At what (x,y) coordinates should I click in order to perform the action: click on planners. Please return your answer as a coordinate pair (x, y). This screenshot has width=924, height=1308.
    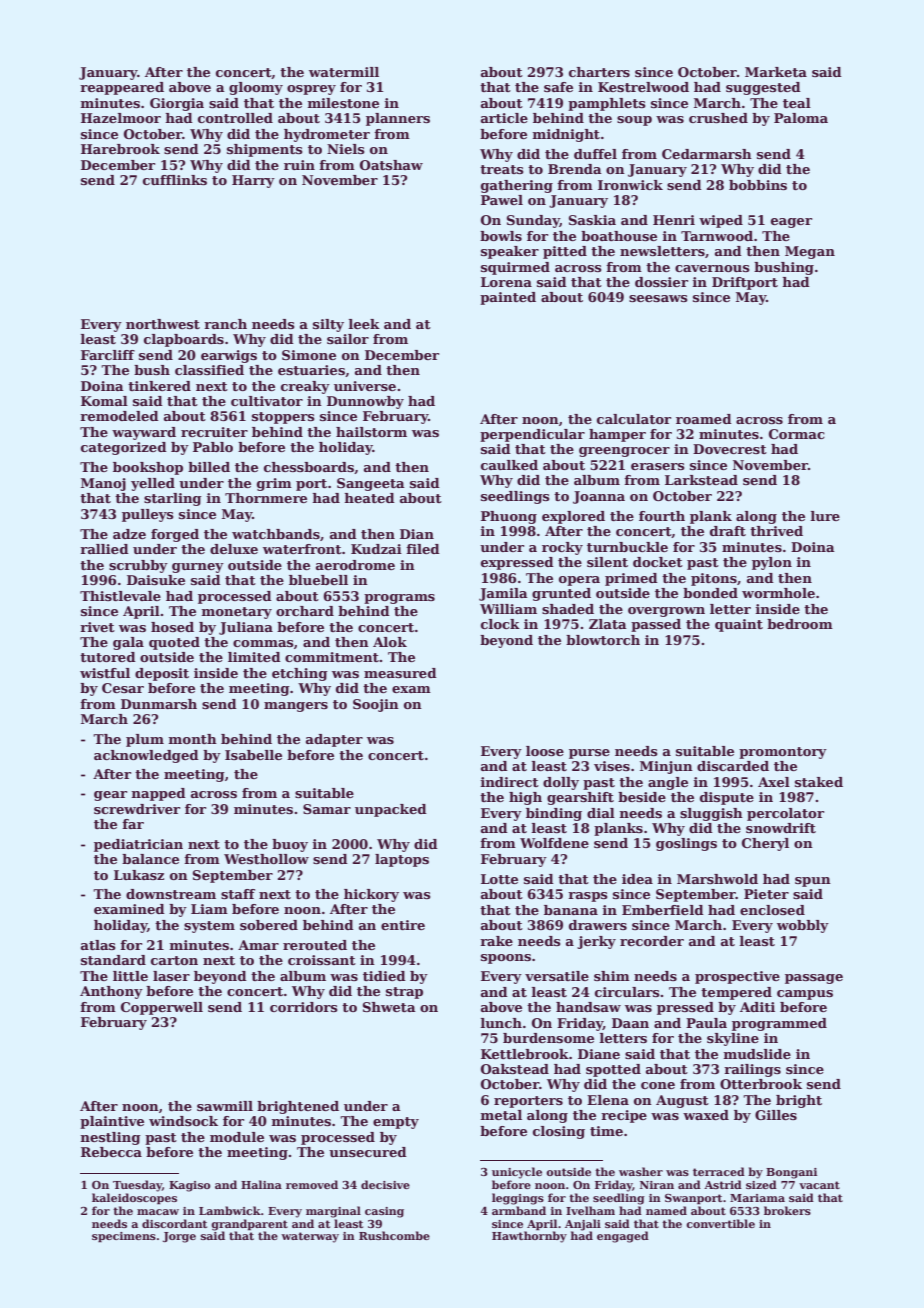
    Looking at the image, I should click on (398, 119).
